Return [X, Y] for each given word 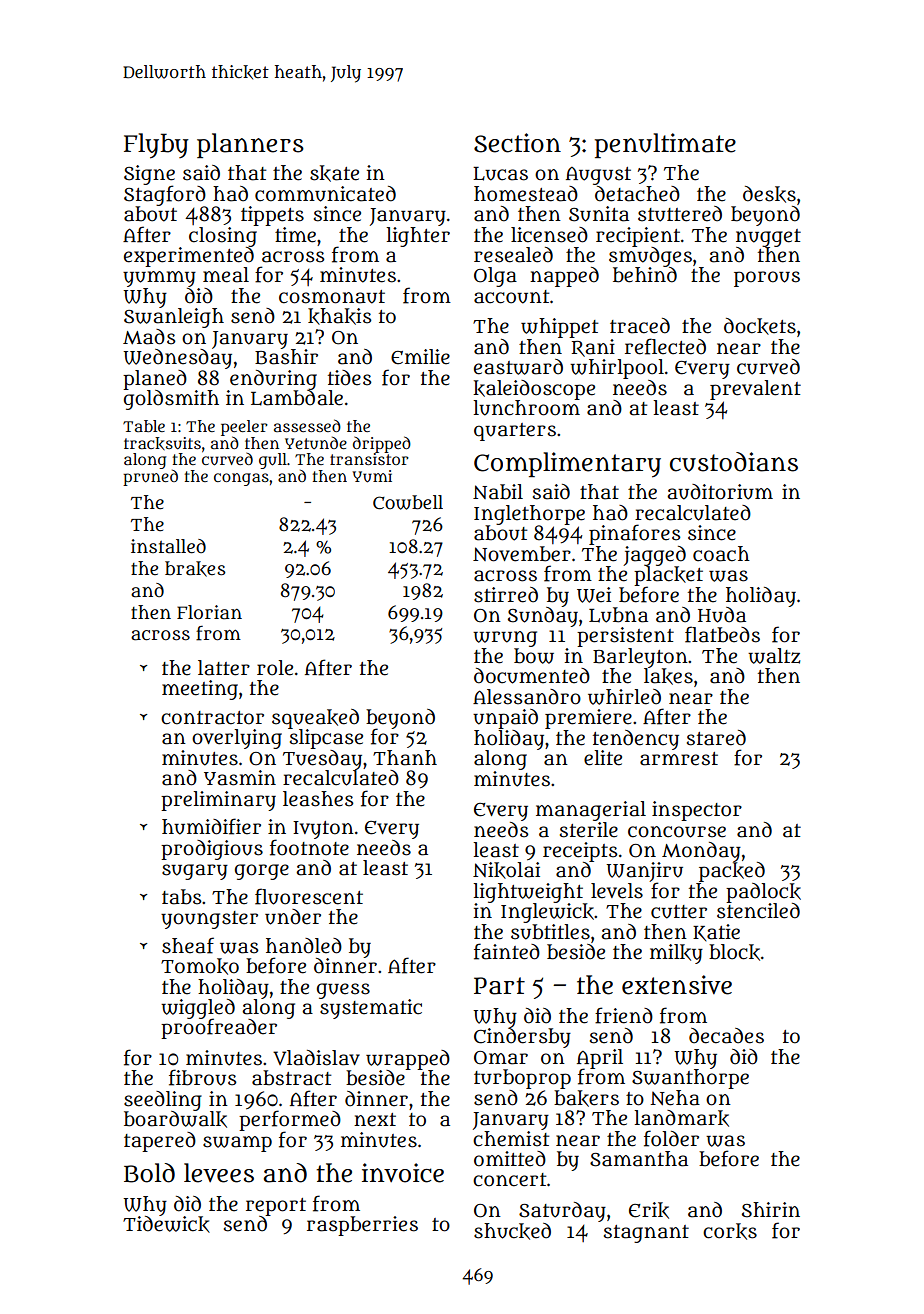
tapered [160, 1142]
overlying [237, 739]
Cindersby [522, 1038]
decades [726, 1036]
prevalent [755, 390]
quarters [515, 432]
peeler [244, 428]
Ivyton [323, 830]
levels [617, 891]
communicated [325, 194]
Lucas [500, 174]
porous [767, 279]
